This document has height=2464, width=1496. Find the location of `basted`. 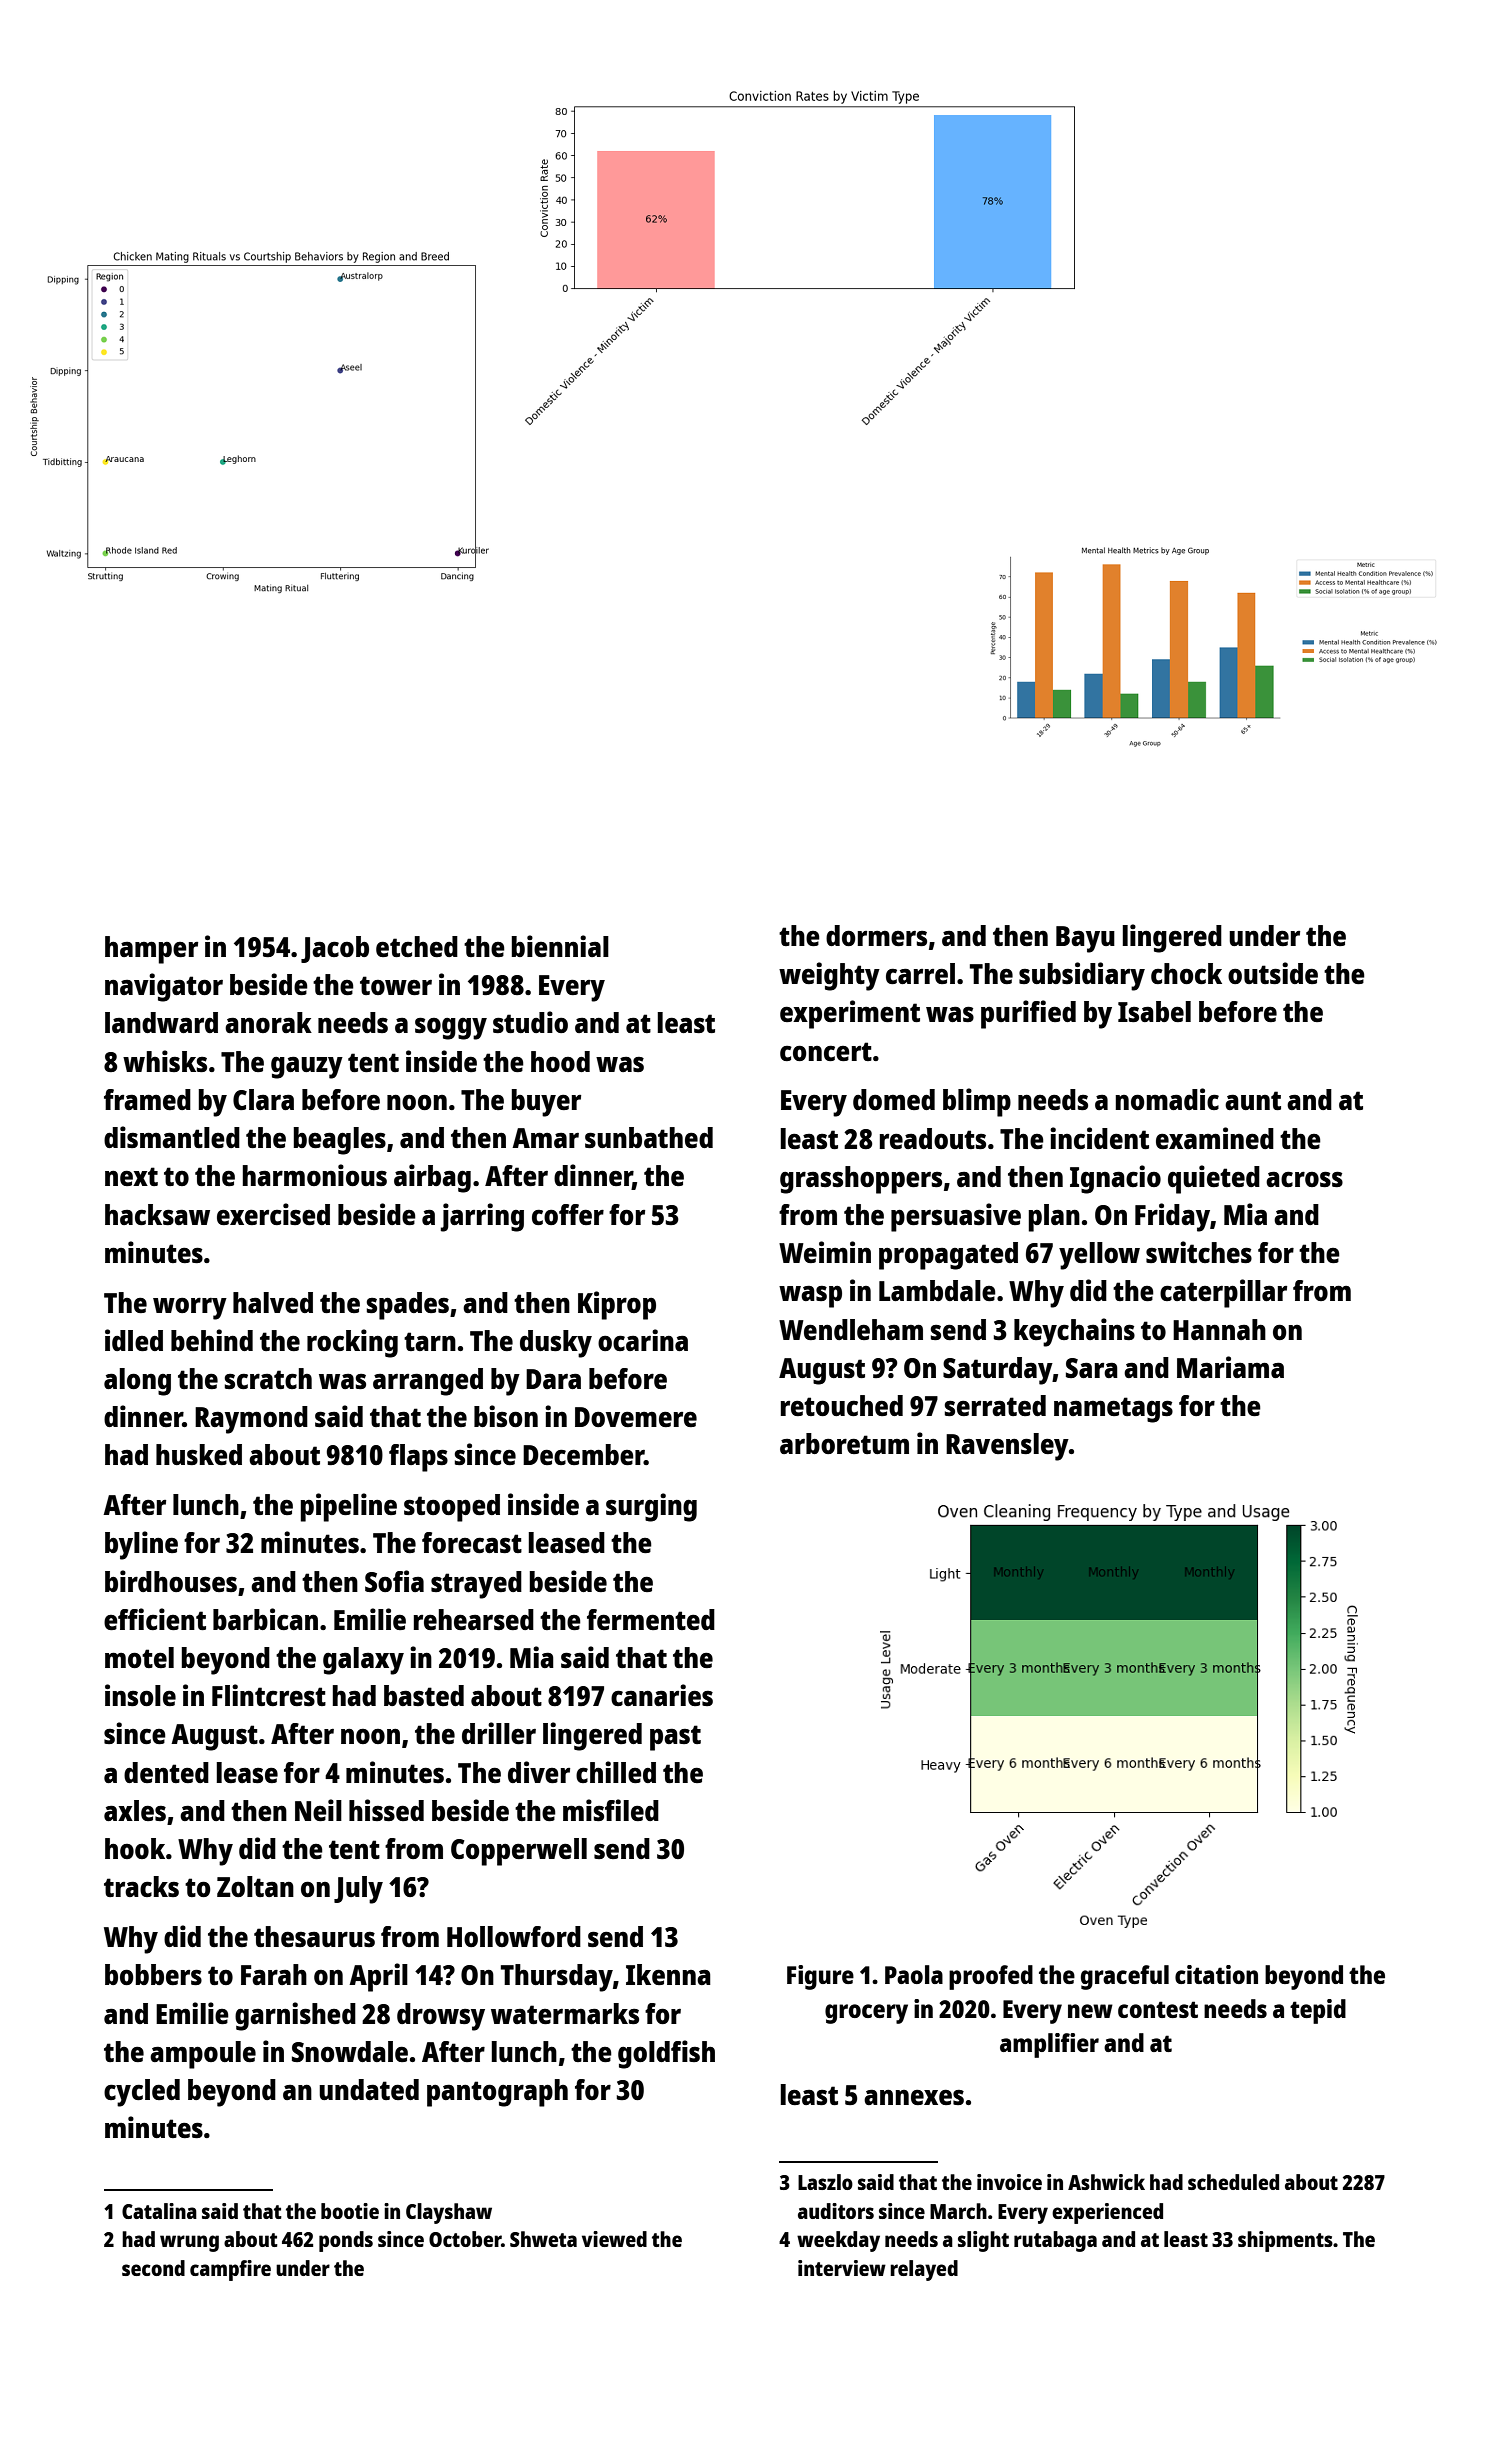

basted is located at coordinates (424, 1695).
